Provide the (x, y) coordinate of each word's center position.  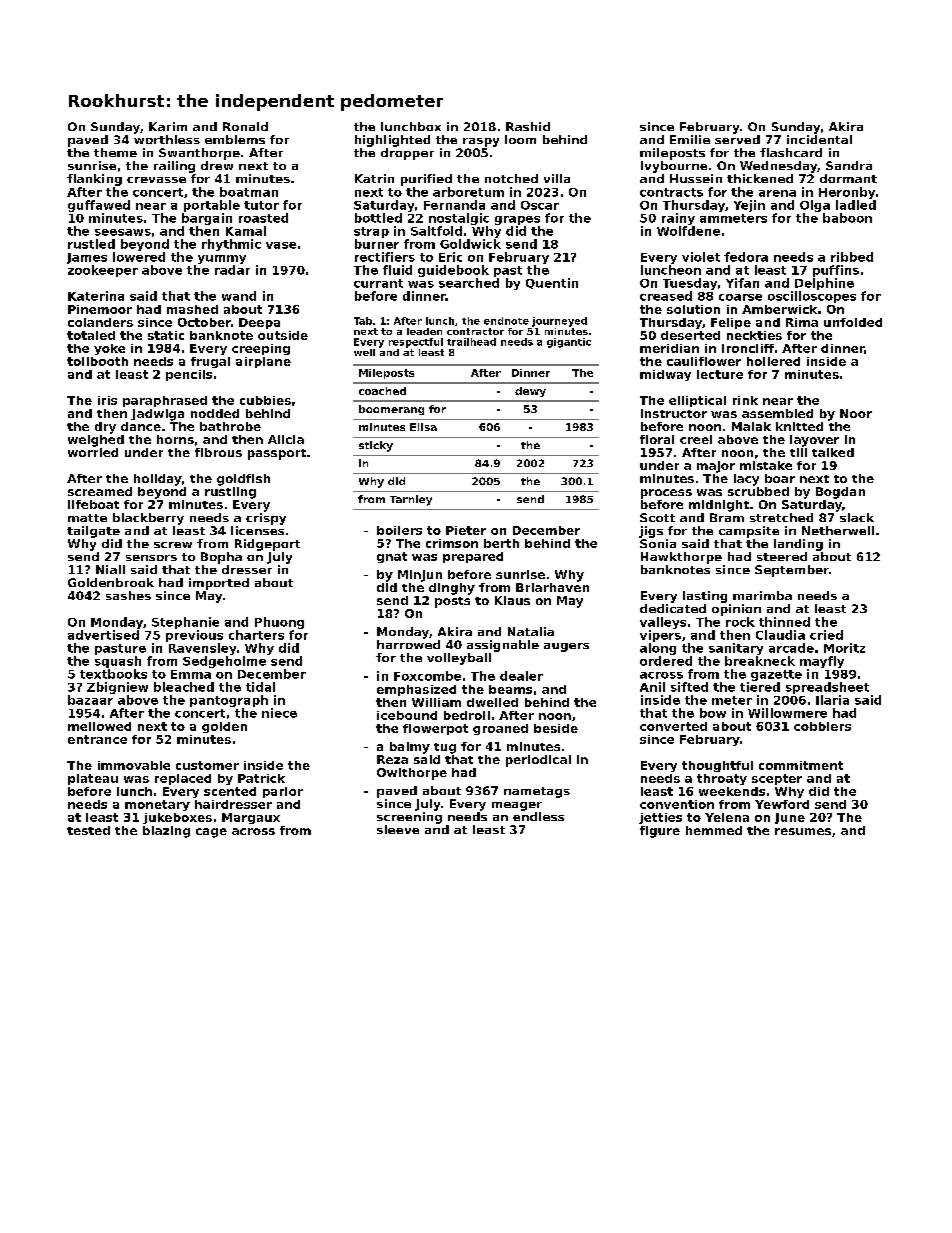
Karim (168, 126)
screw (173, 545)
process (666, 494)
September (792, 571)
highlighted (392, 141)
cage (211, 833)
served (737, 139)
